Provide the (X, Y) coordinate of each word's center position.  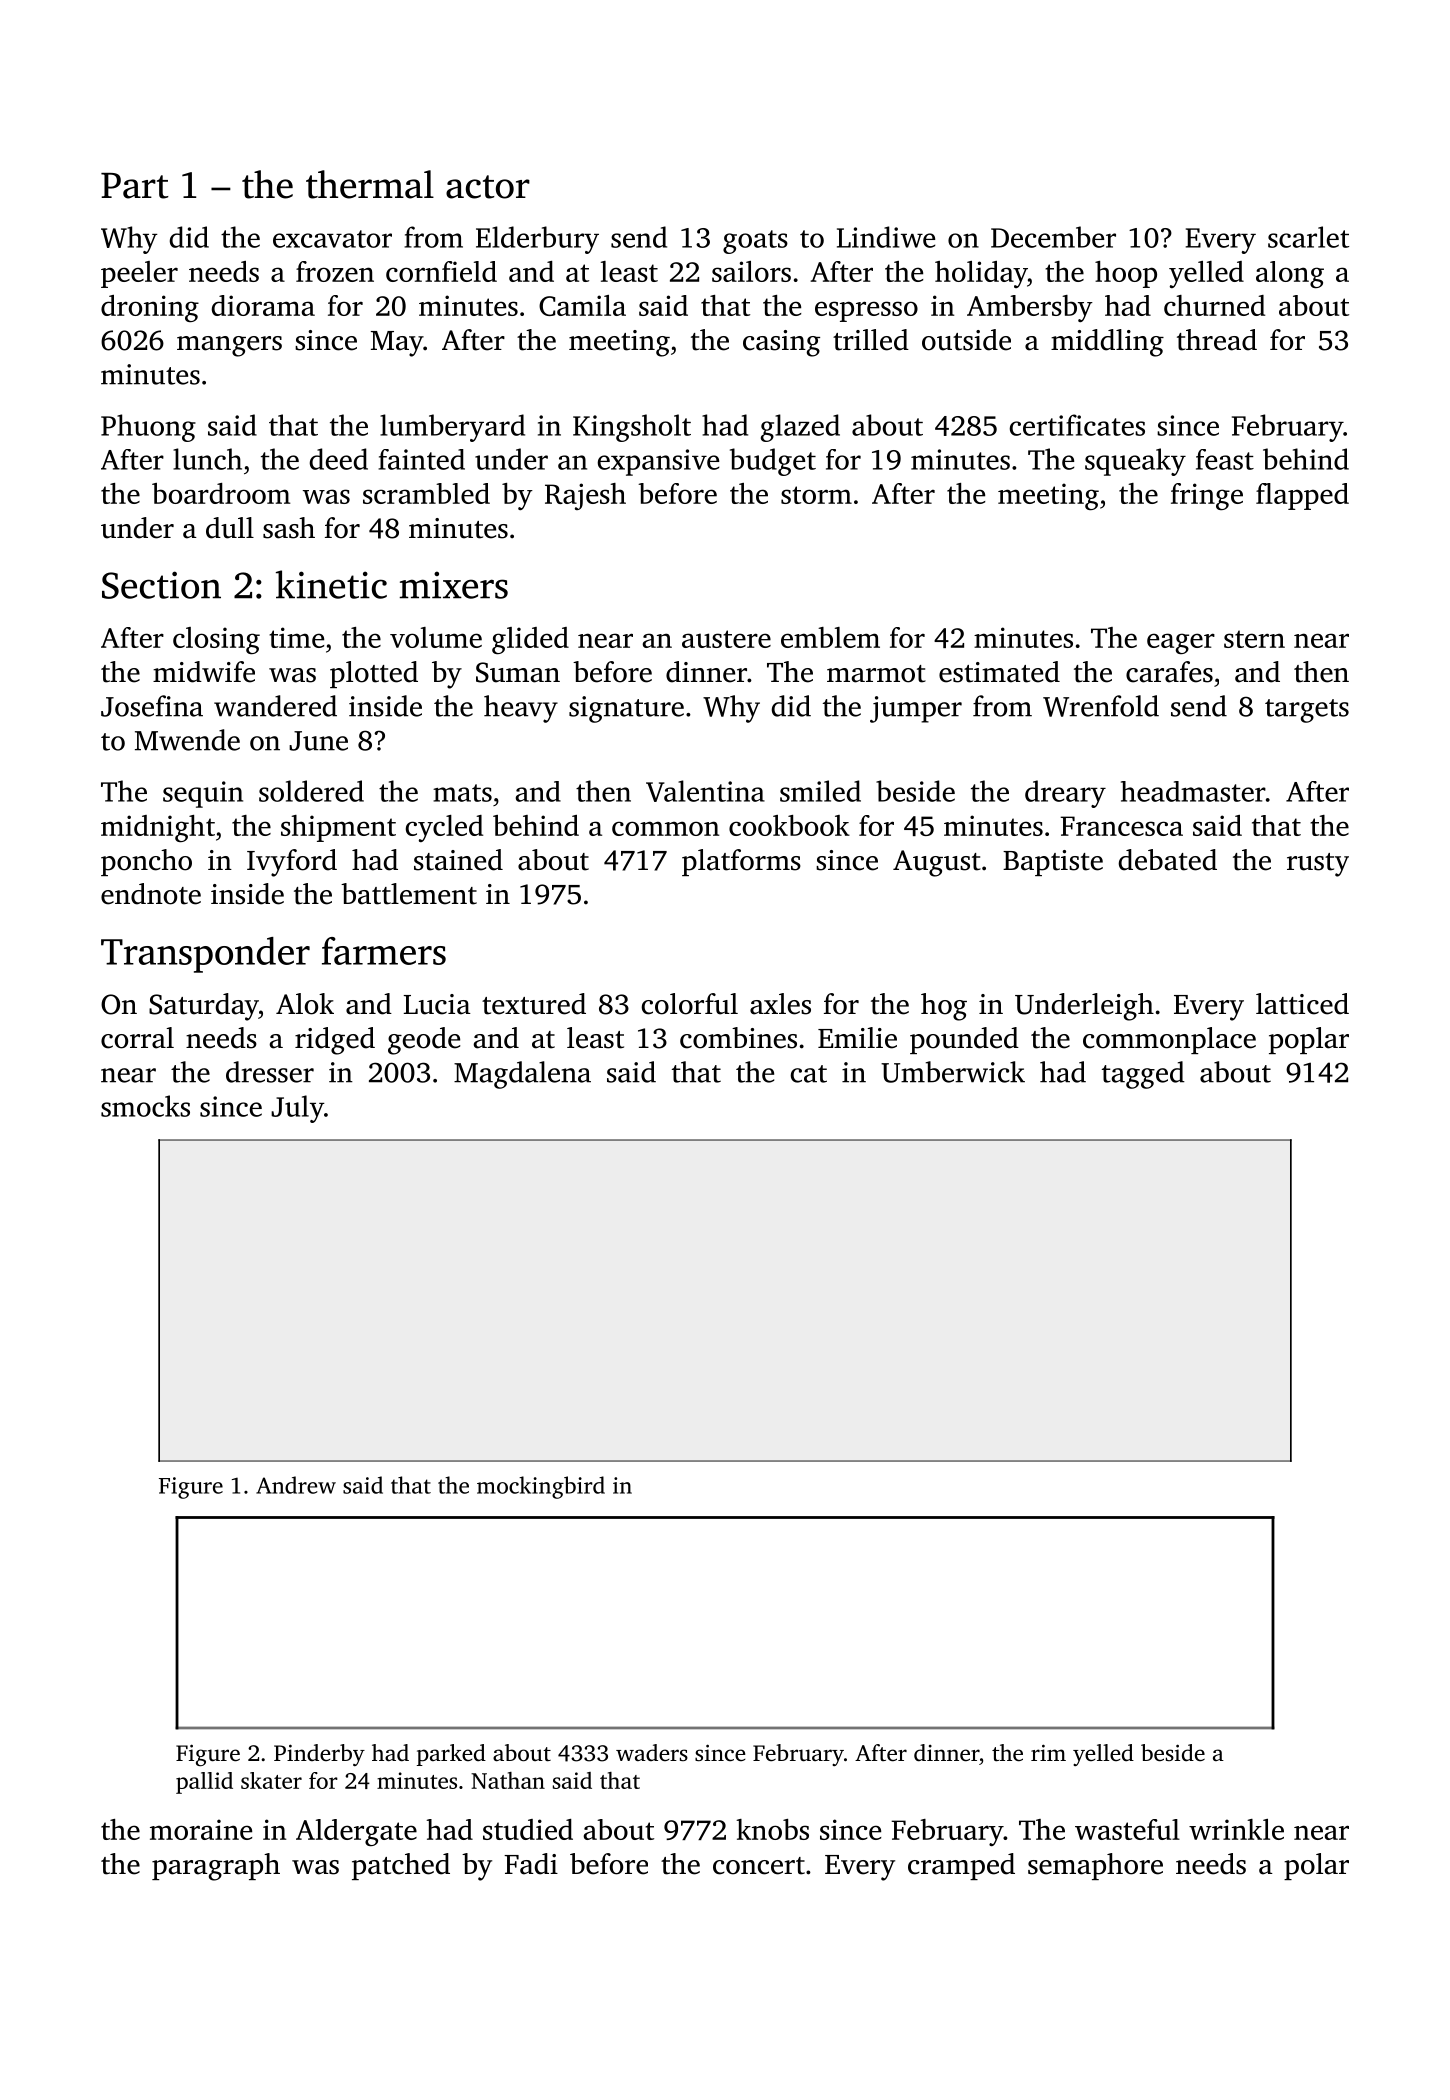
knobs (772, 1829)
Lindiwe (886, 237)
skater (271, 1780)
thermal (370, 184)
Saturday (204, 1007)
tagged (1143, 1075)
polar (1316, 1866)
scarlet (1308, 237)
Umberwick (953, 1072)
